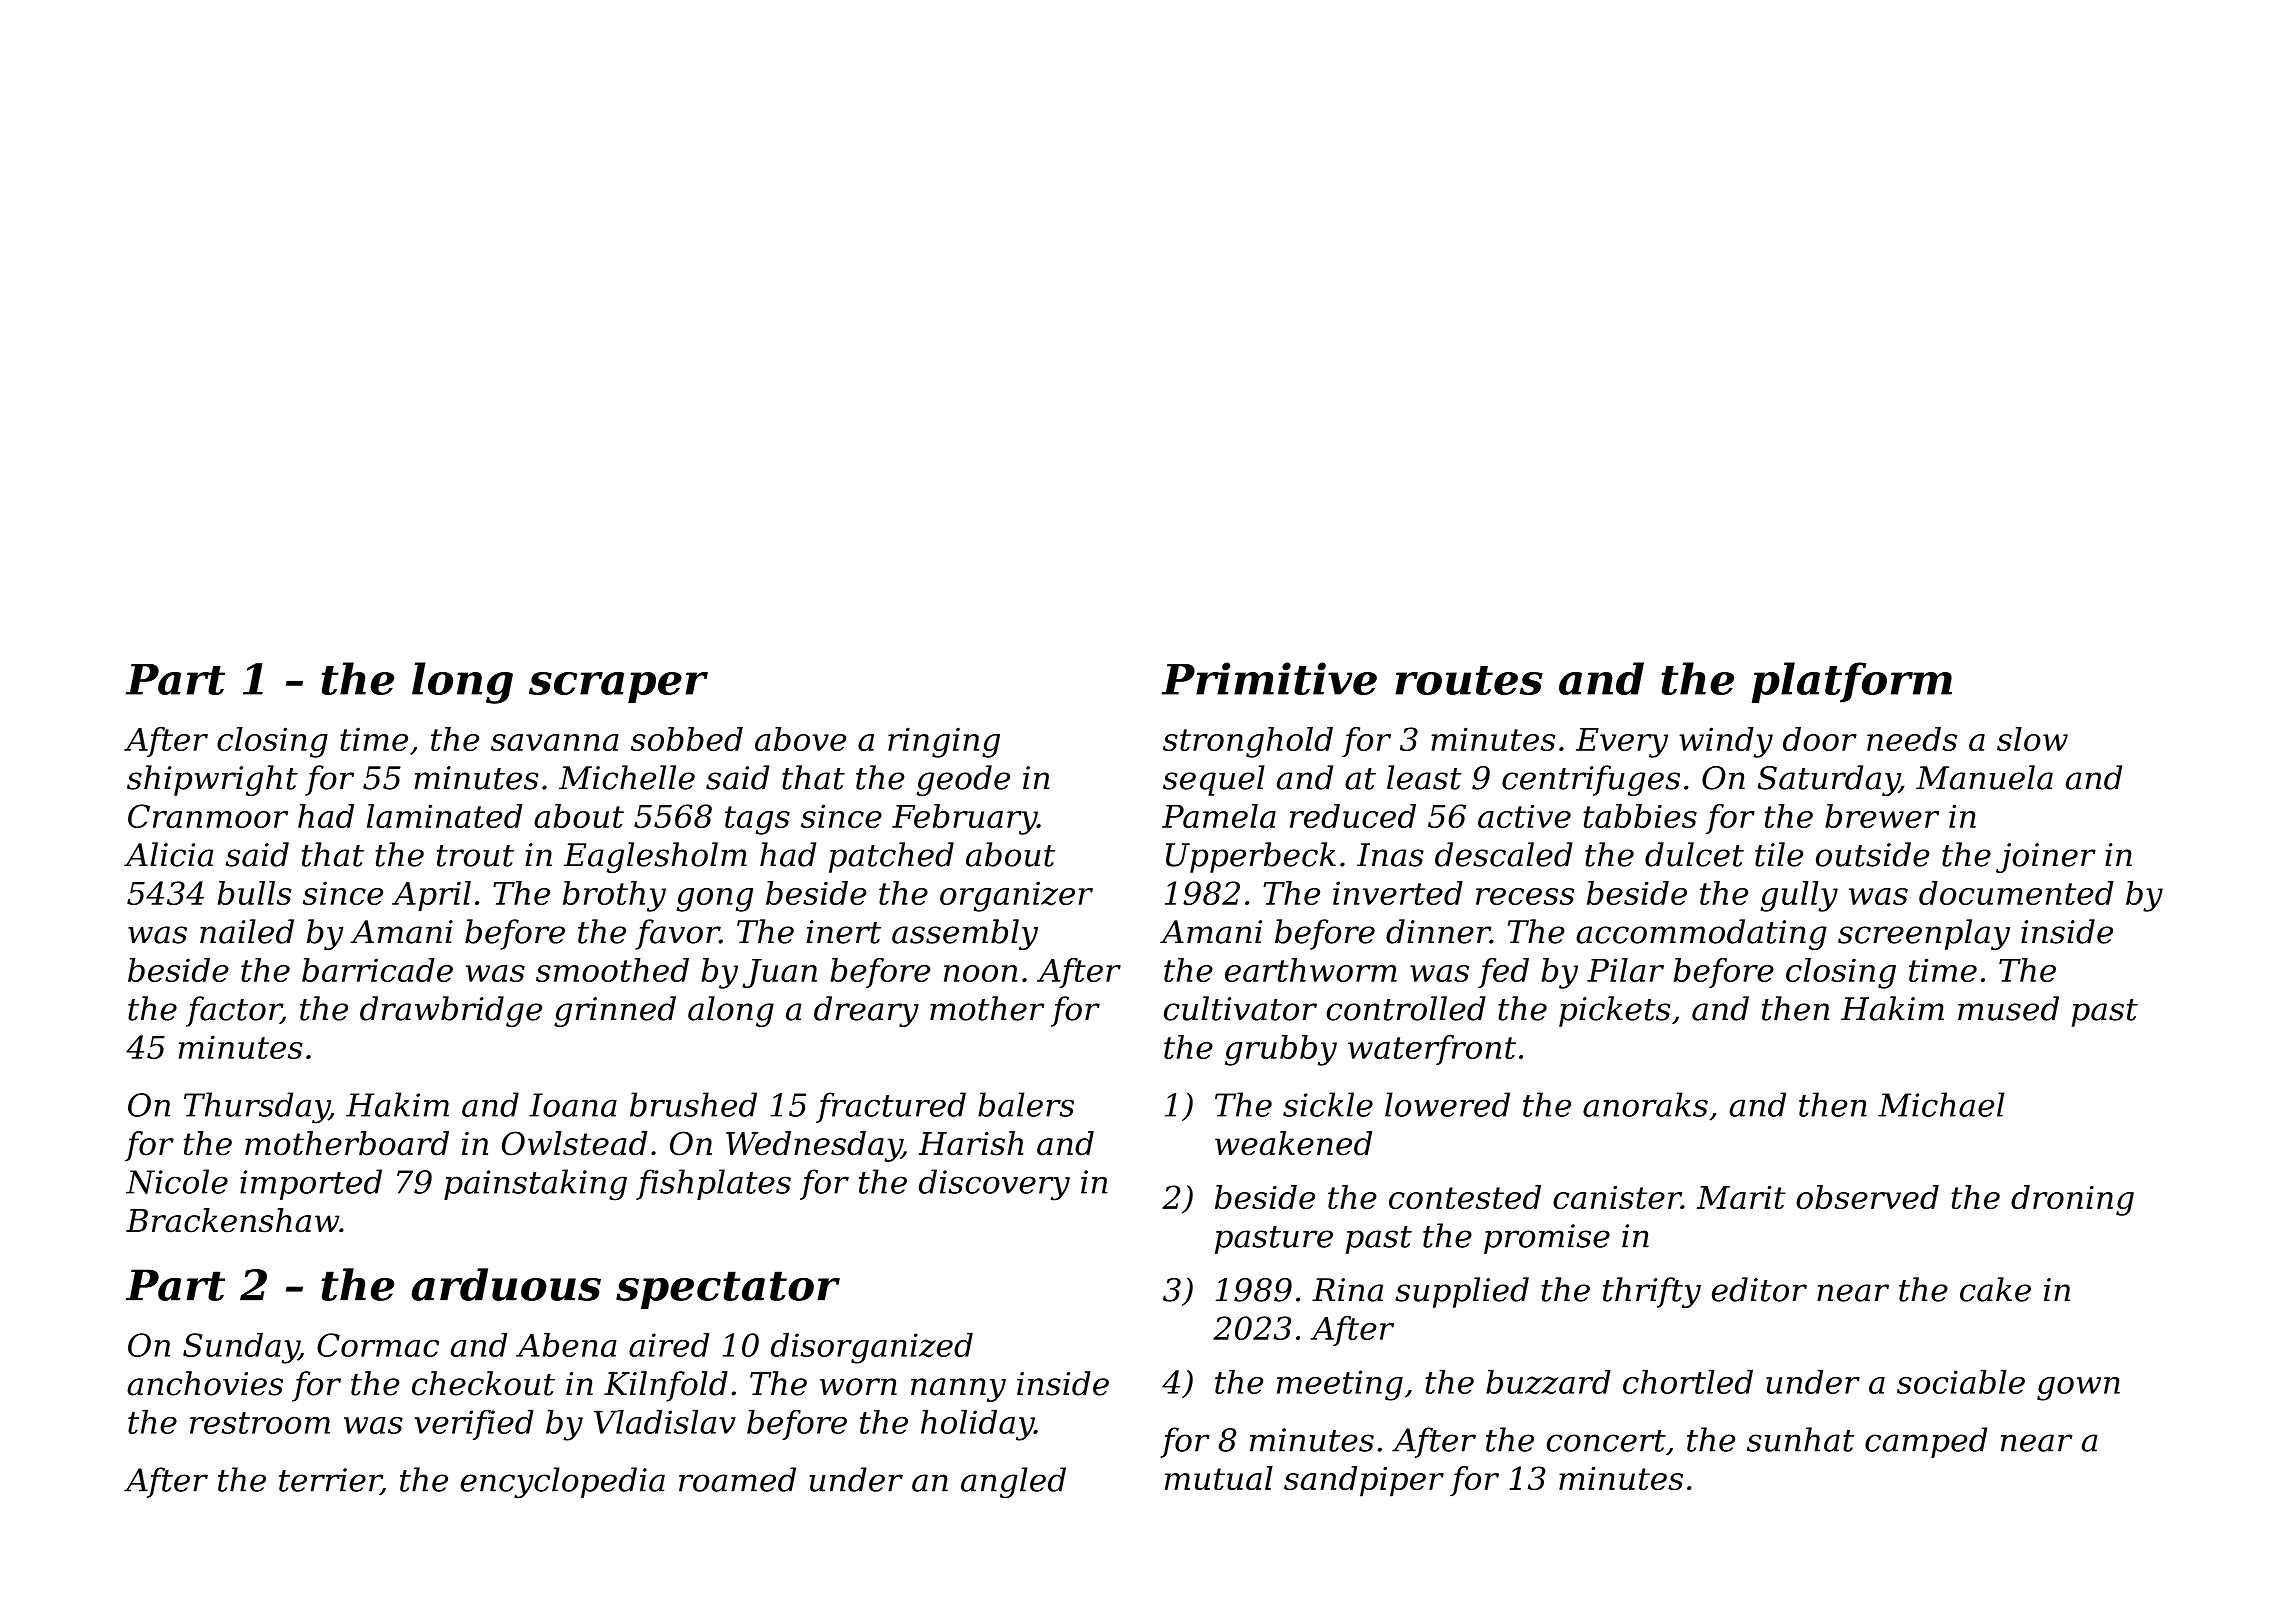  What do you see at coordinates (1026, 1104) in the screenshot?
I see `balers` at bounding box center [1026, 1104].
